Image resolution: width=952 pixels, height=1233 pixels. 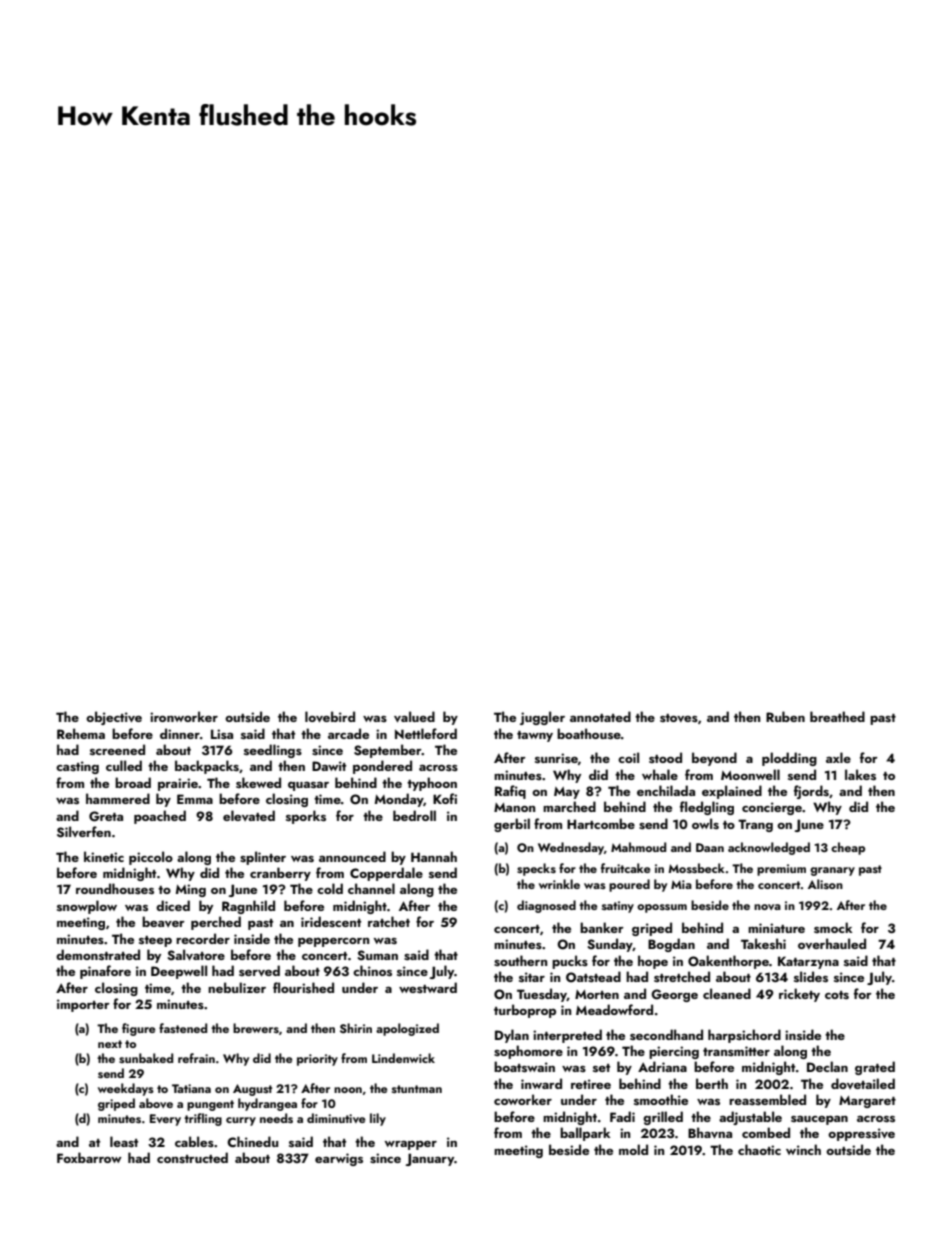 I want to click on Ruben, so click(x=785, y=716).
